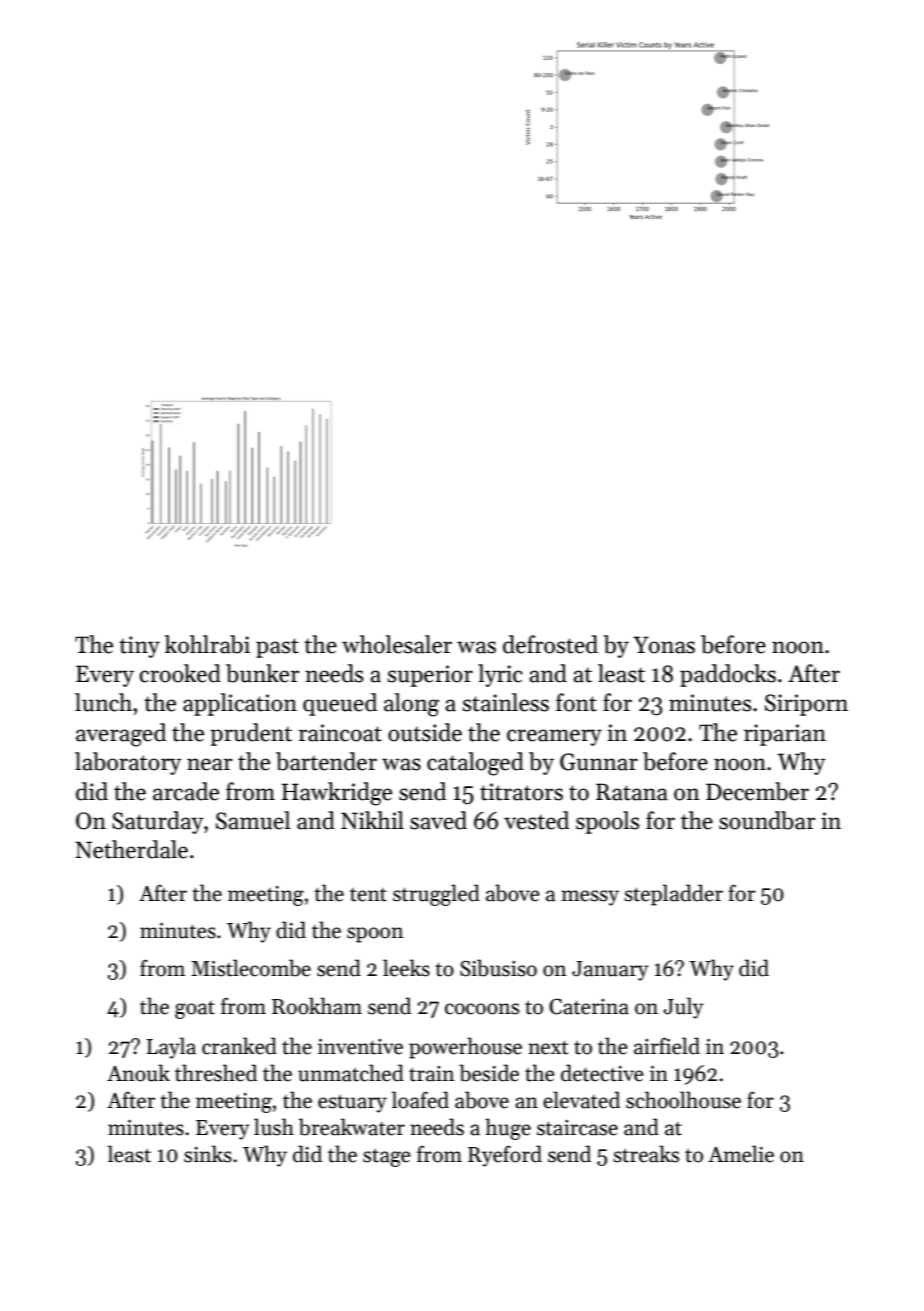 This image has width=924, height=1311. Describe the element at coordinates (667, 1046) in the image. I see `airfield` at that location.
